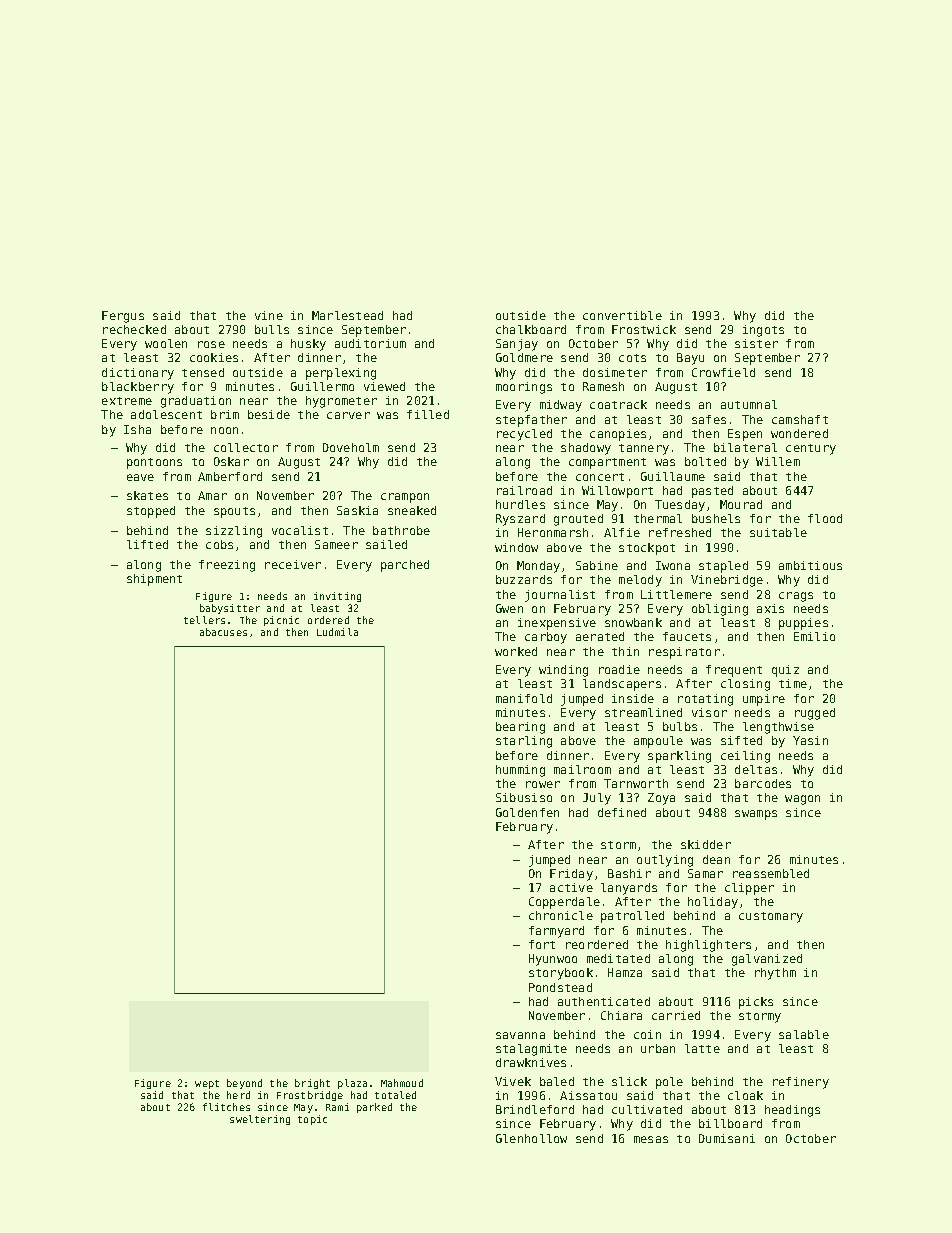  I want to click on Bayu, so click(690, 359).
